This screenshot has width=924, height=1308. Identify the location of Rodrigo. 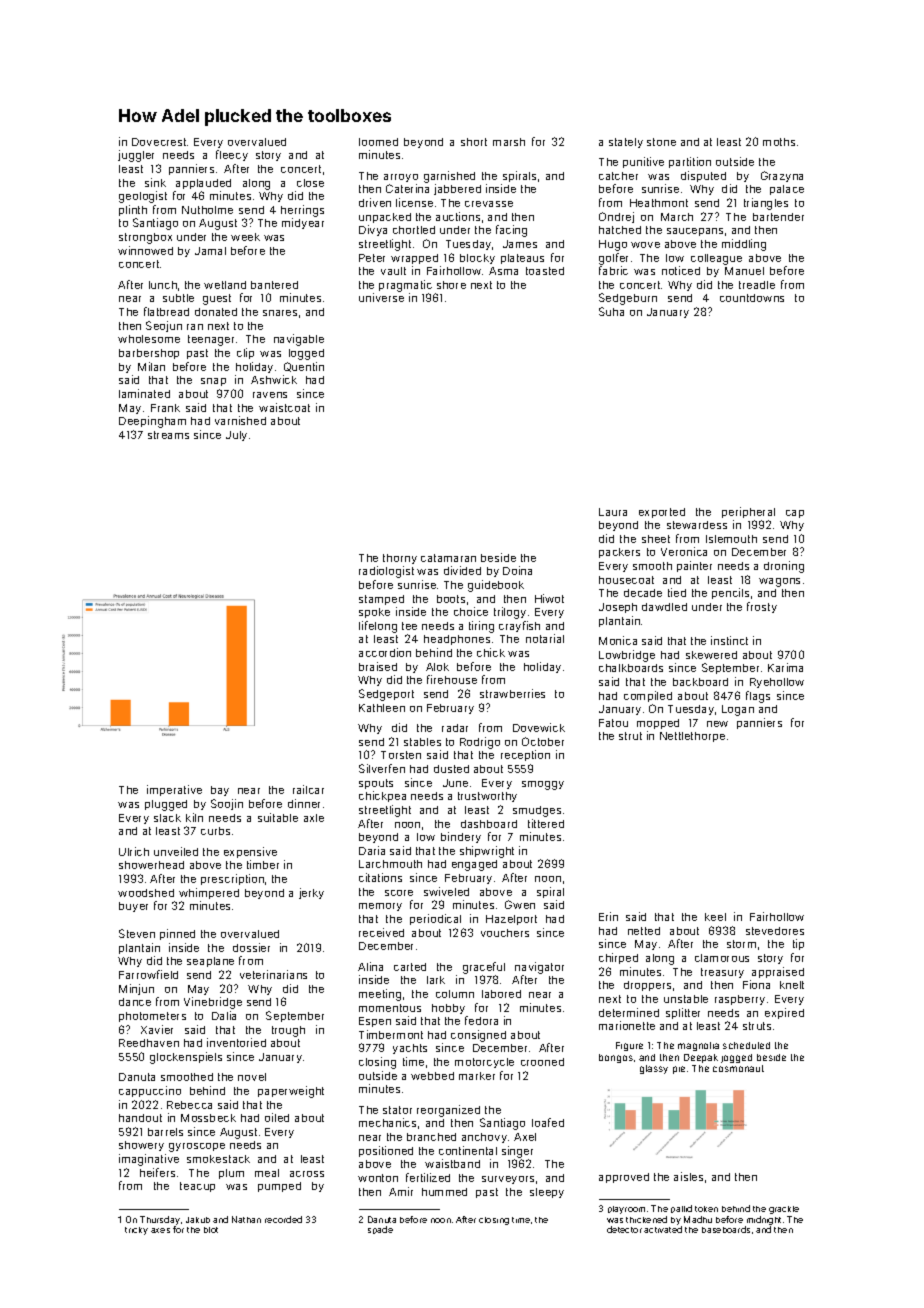
(480, 743).
